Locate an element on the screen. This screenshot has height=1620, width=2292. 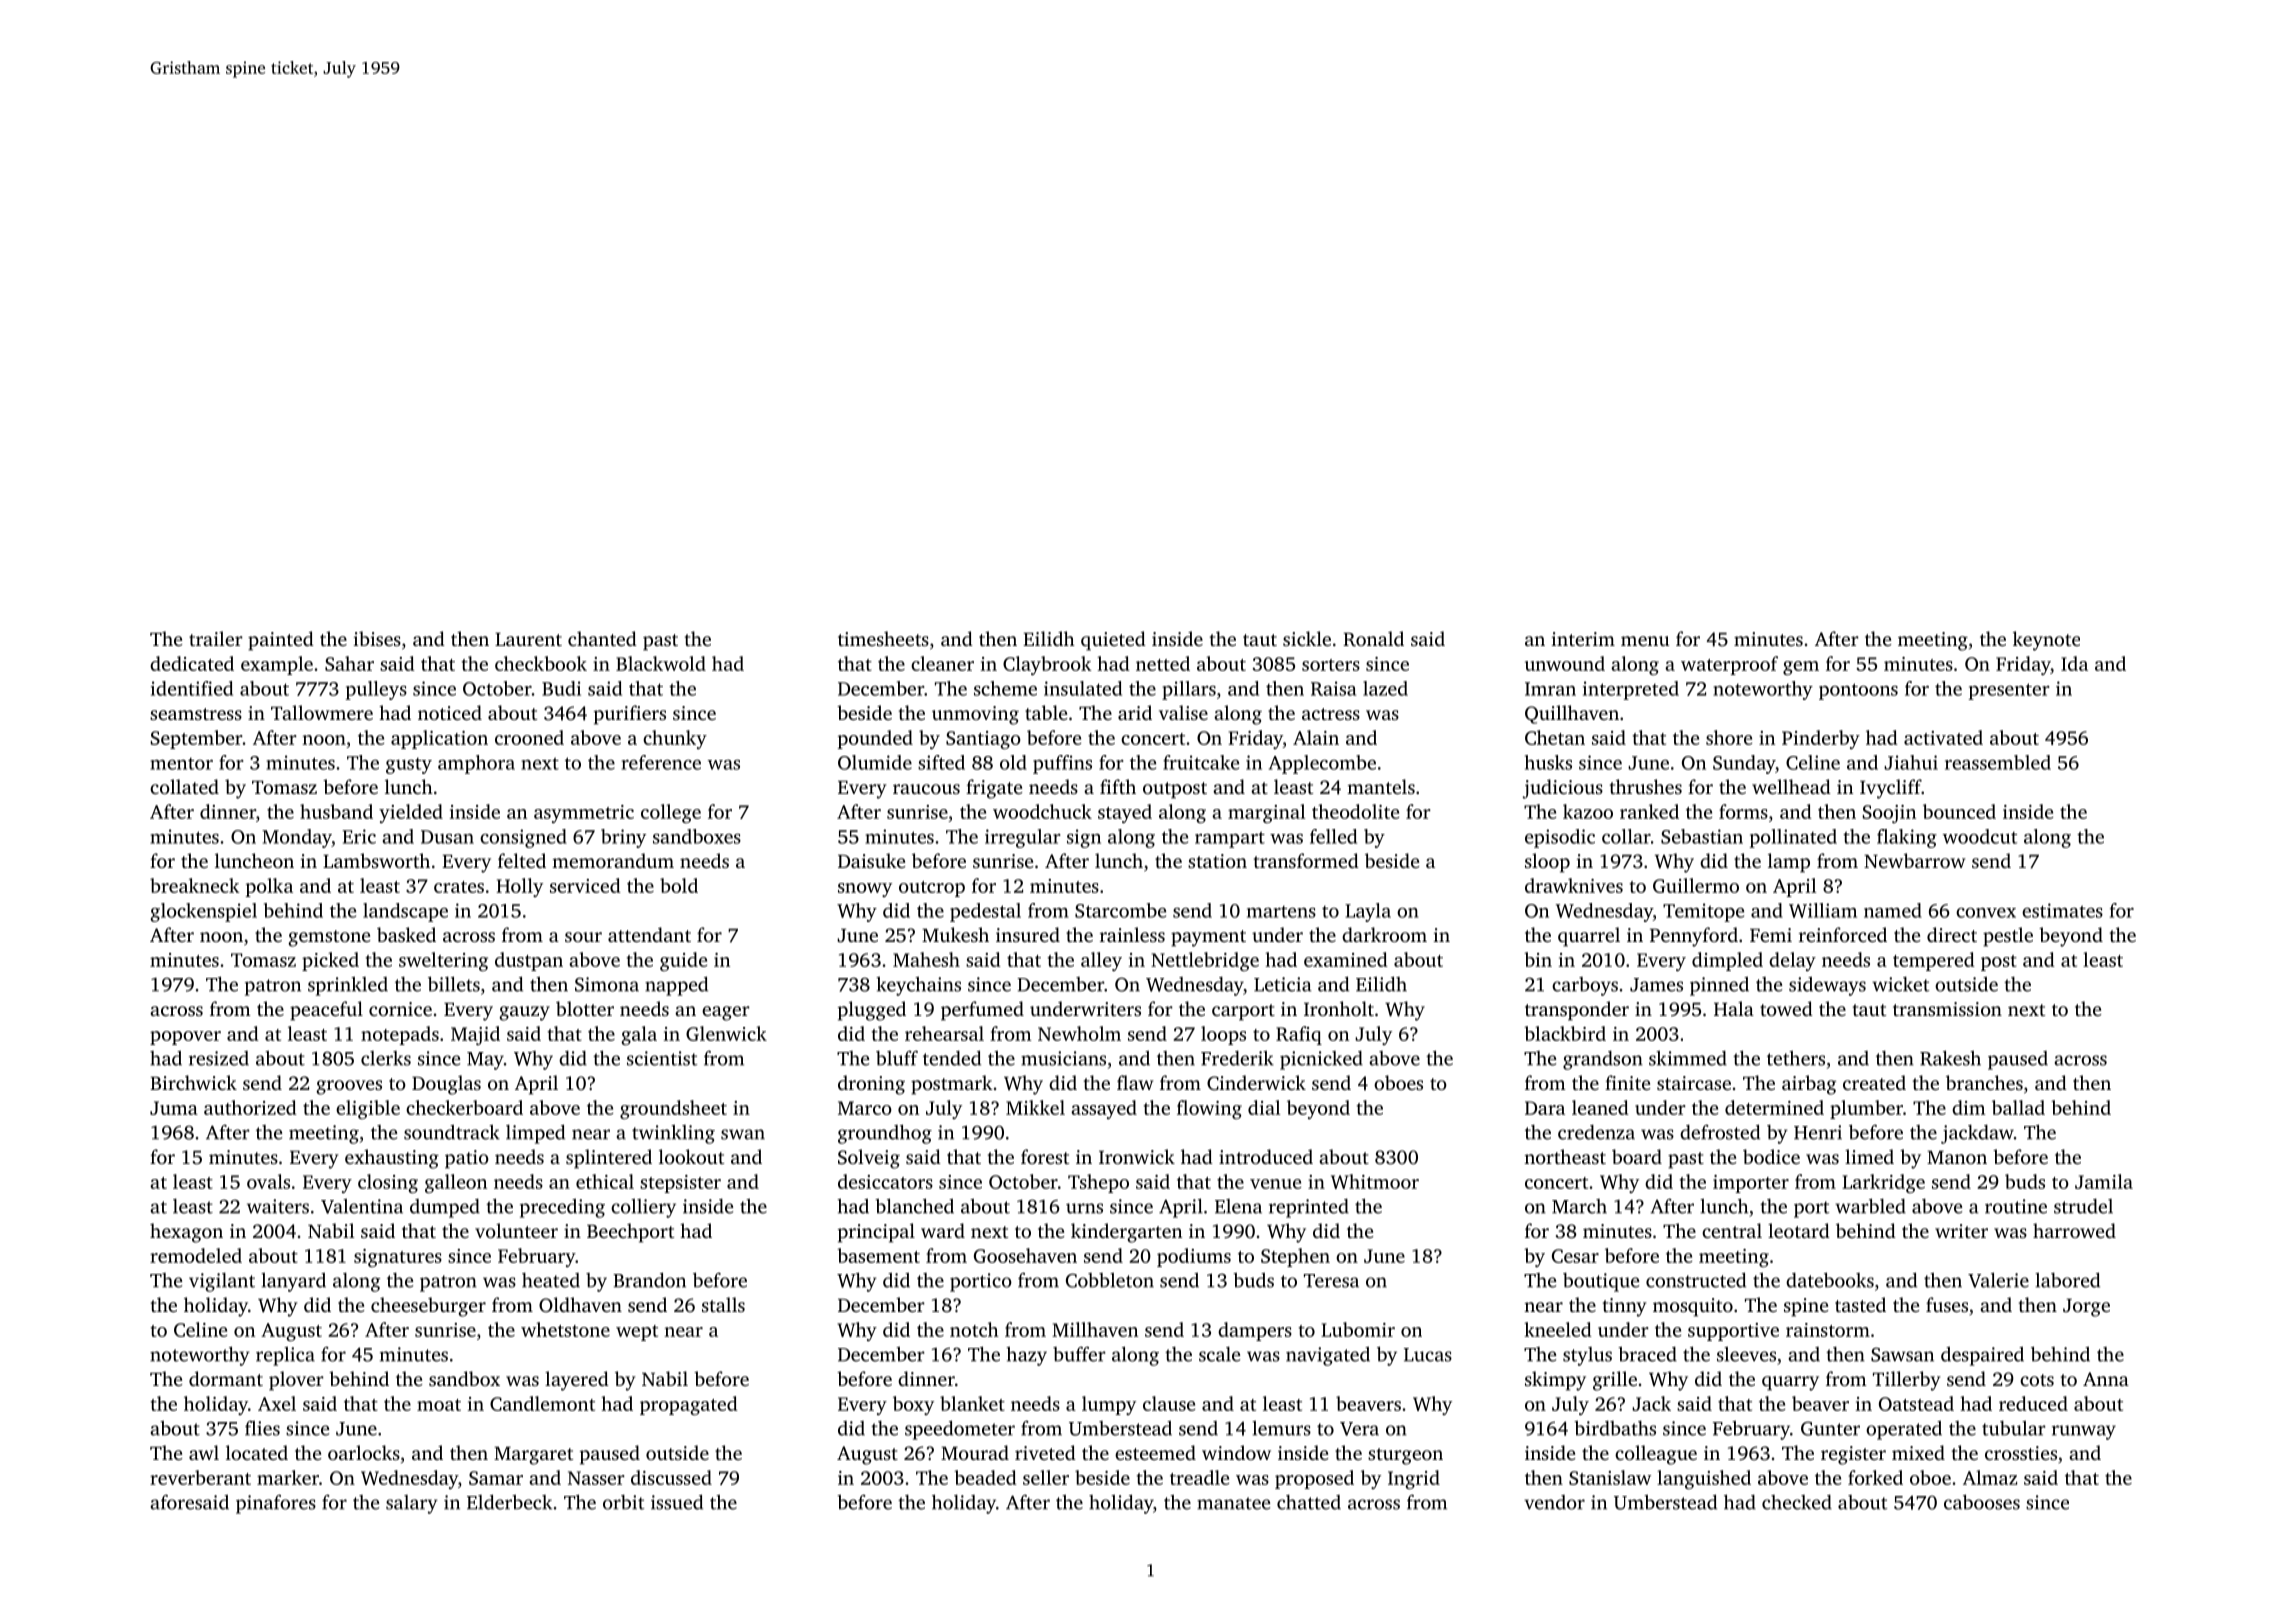
flies is located at coordinates (262, 1428).
